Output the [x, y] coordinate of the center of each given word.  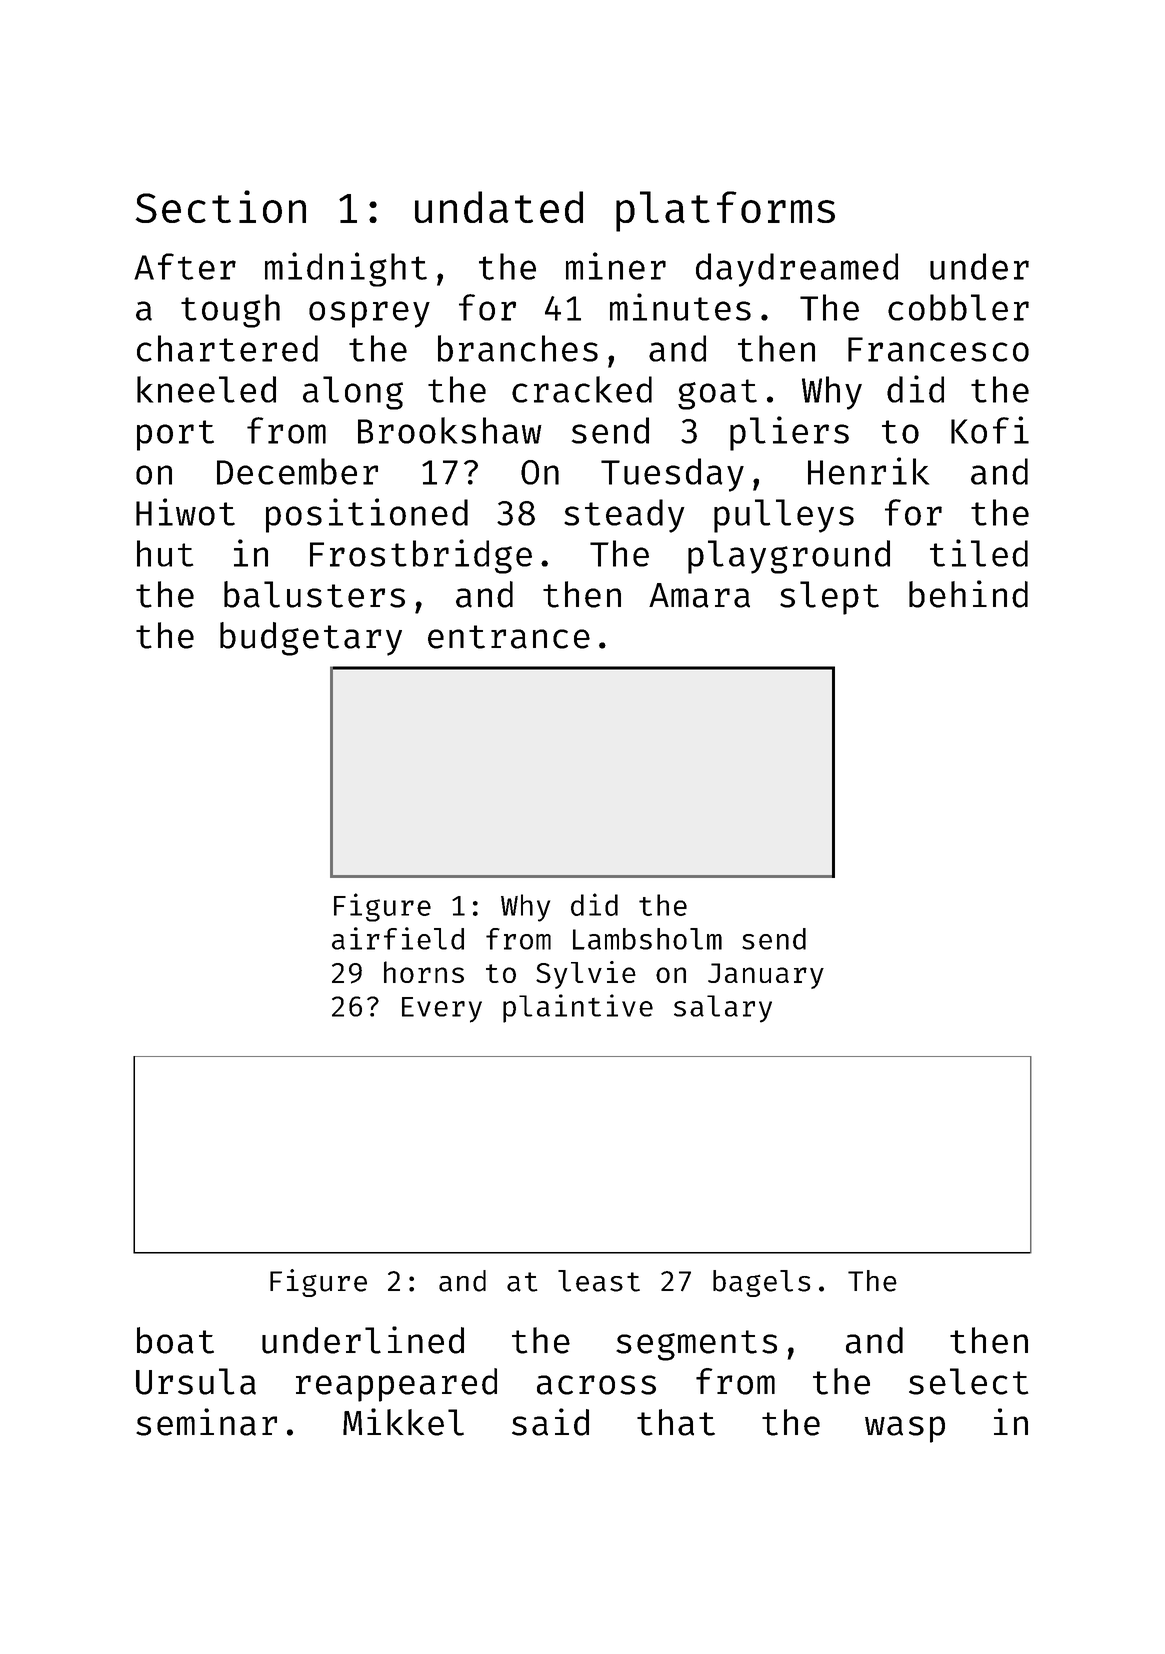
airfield [398, 938]
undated [499, 207]
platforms [725, 211]
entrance [509, 637]
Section [221, 206]
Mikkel [403, 1422]
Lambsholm [647, 939]
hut [165, 553]
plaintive [578, 1008]
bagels [762, 1283]
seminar [206, 1422]
